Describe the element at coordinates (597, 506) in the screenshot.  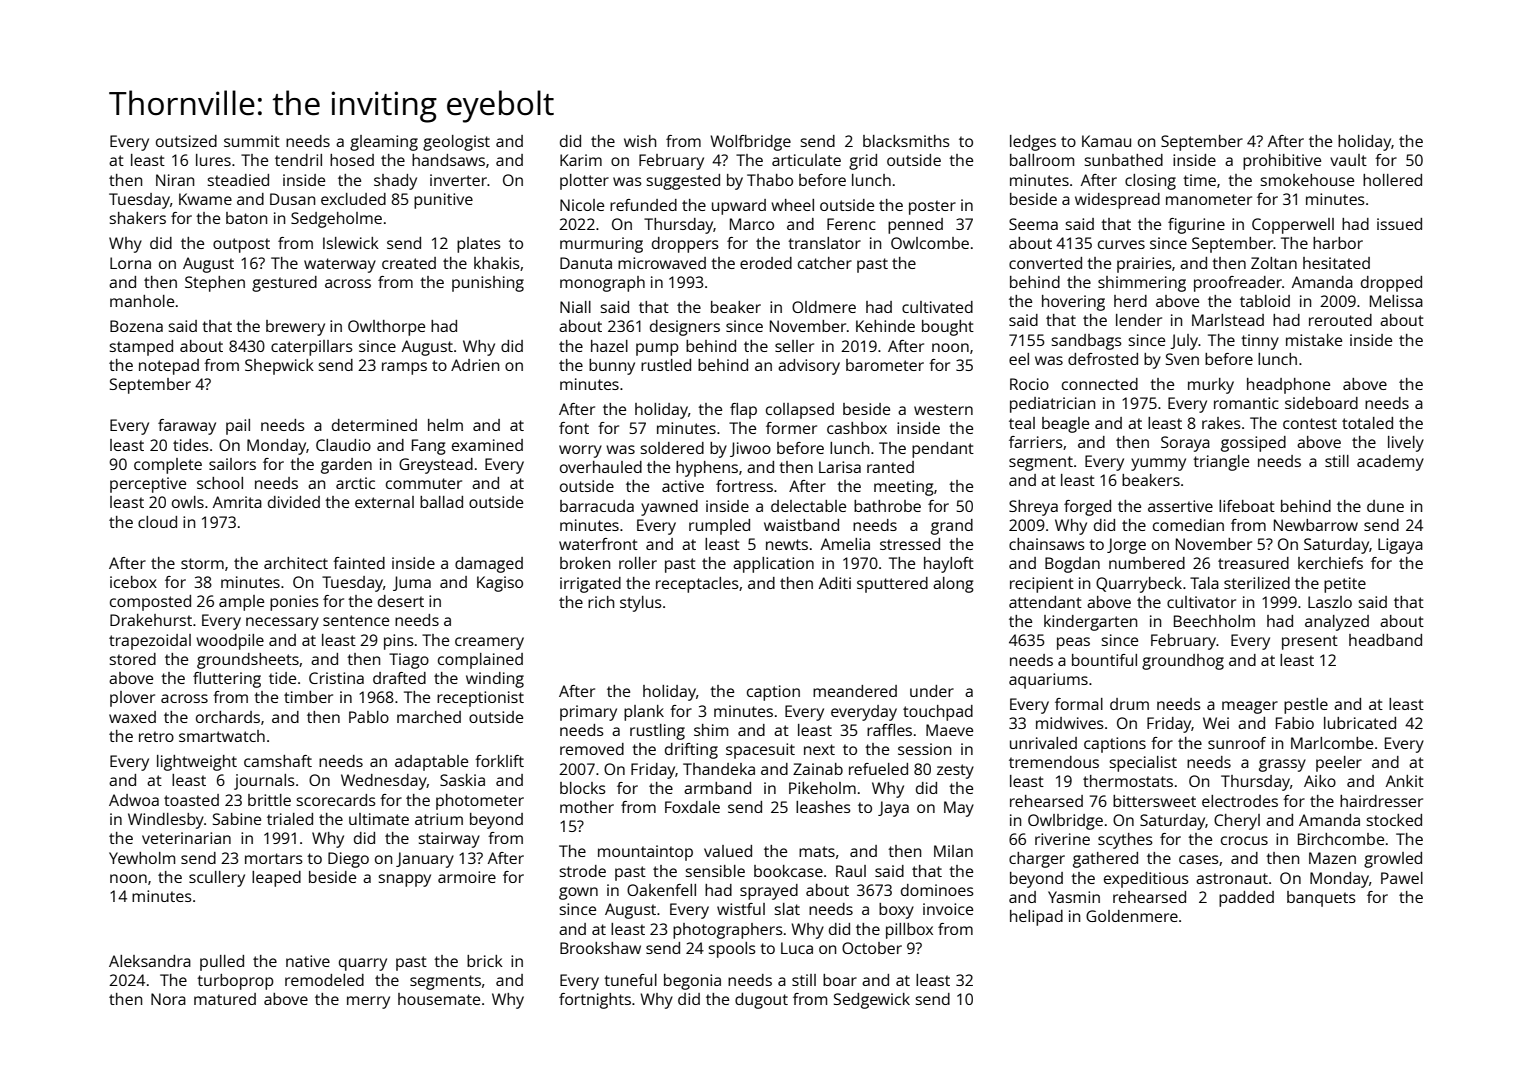
I see `barracuda` at that location.
